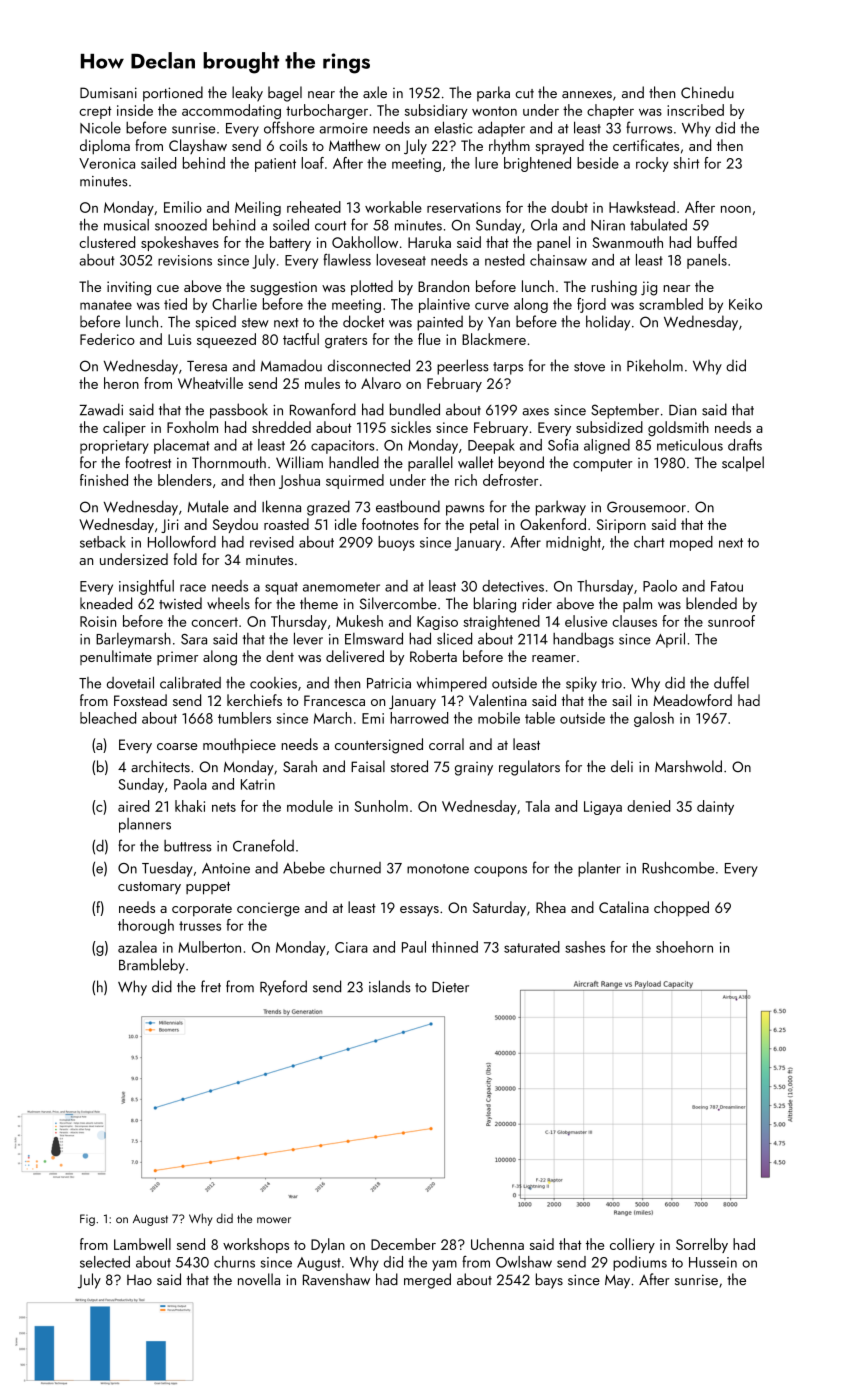  What do you see at coordinates (274, 1220) in the screenshot?
I see `mower` at bounding box center [274, 1220].
